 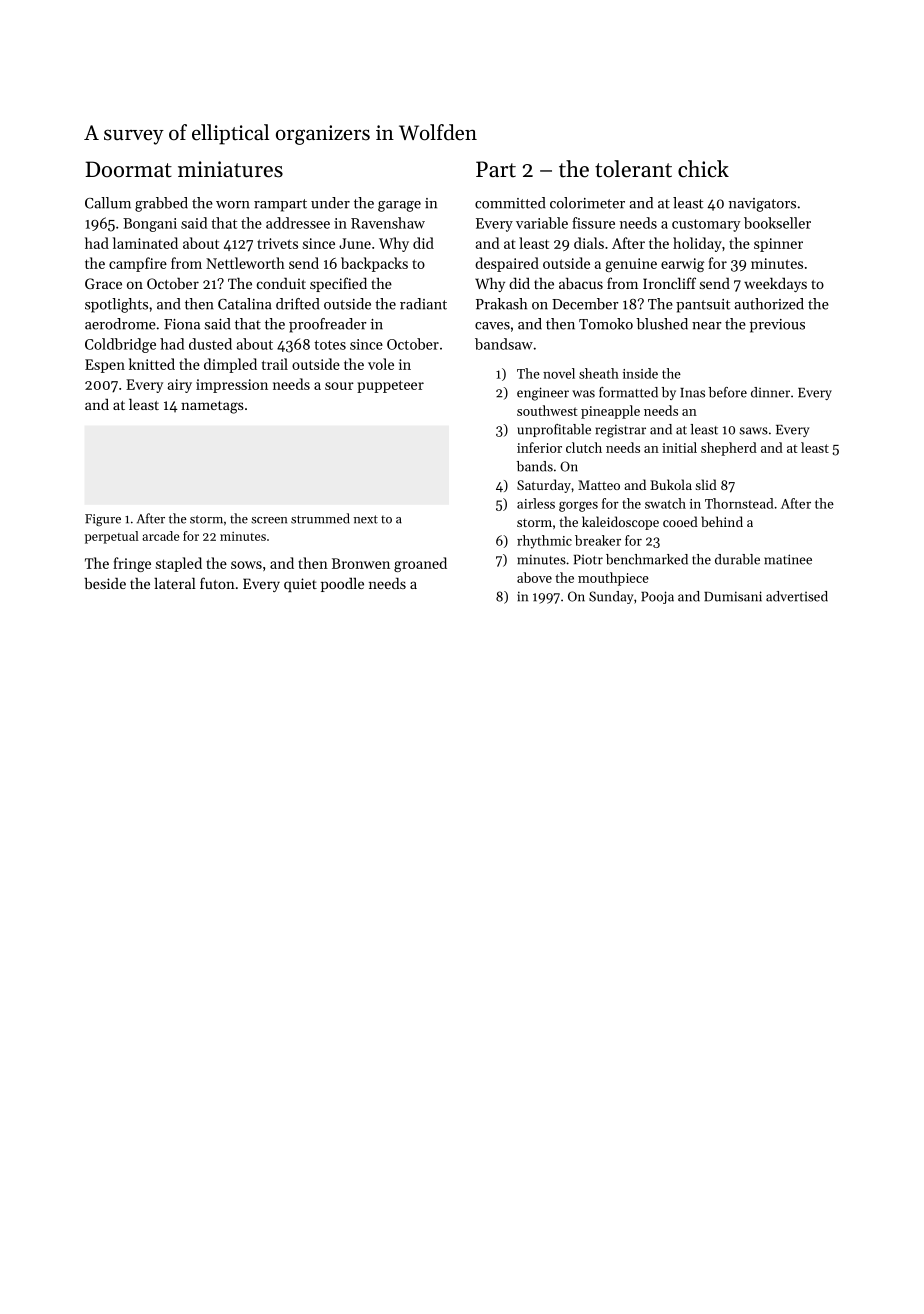 I want to click on Doormat, so click(x=128, y=169).
